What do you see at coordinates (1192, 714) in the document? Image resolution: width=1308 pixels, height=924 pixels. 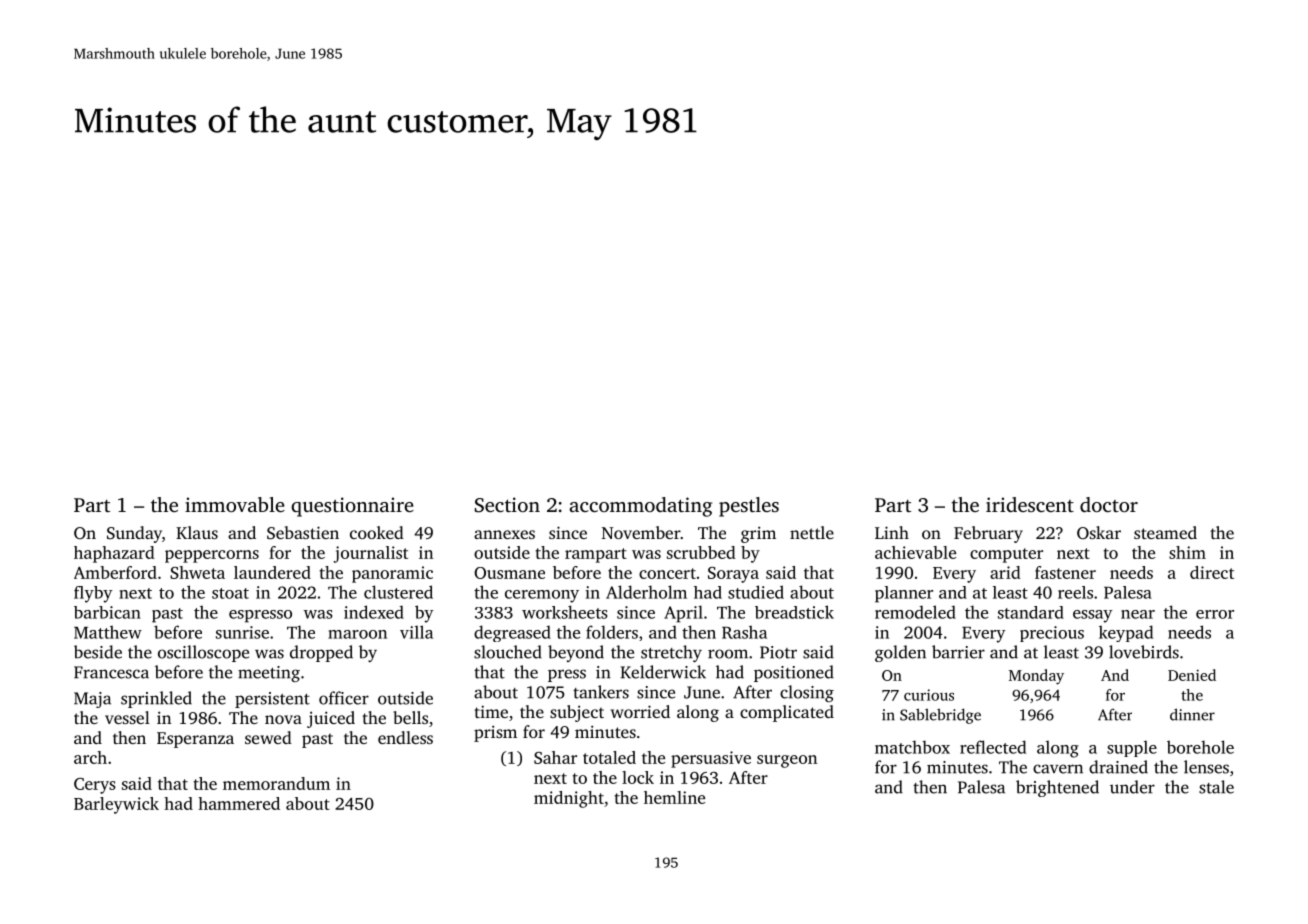 I see `dinner` at bounding box center [1192, 714].
